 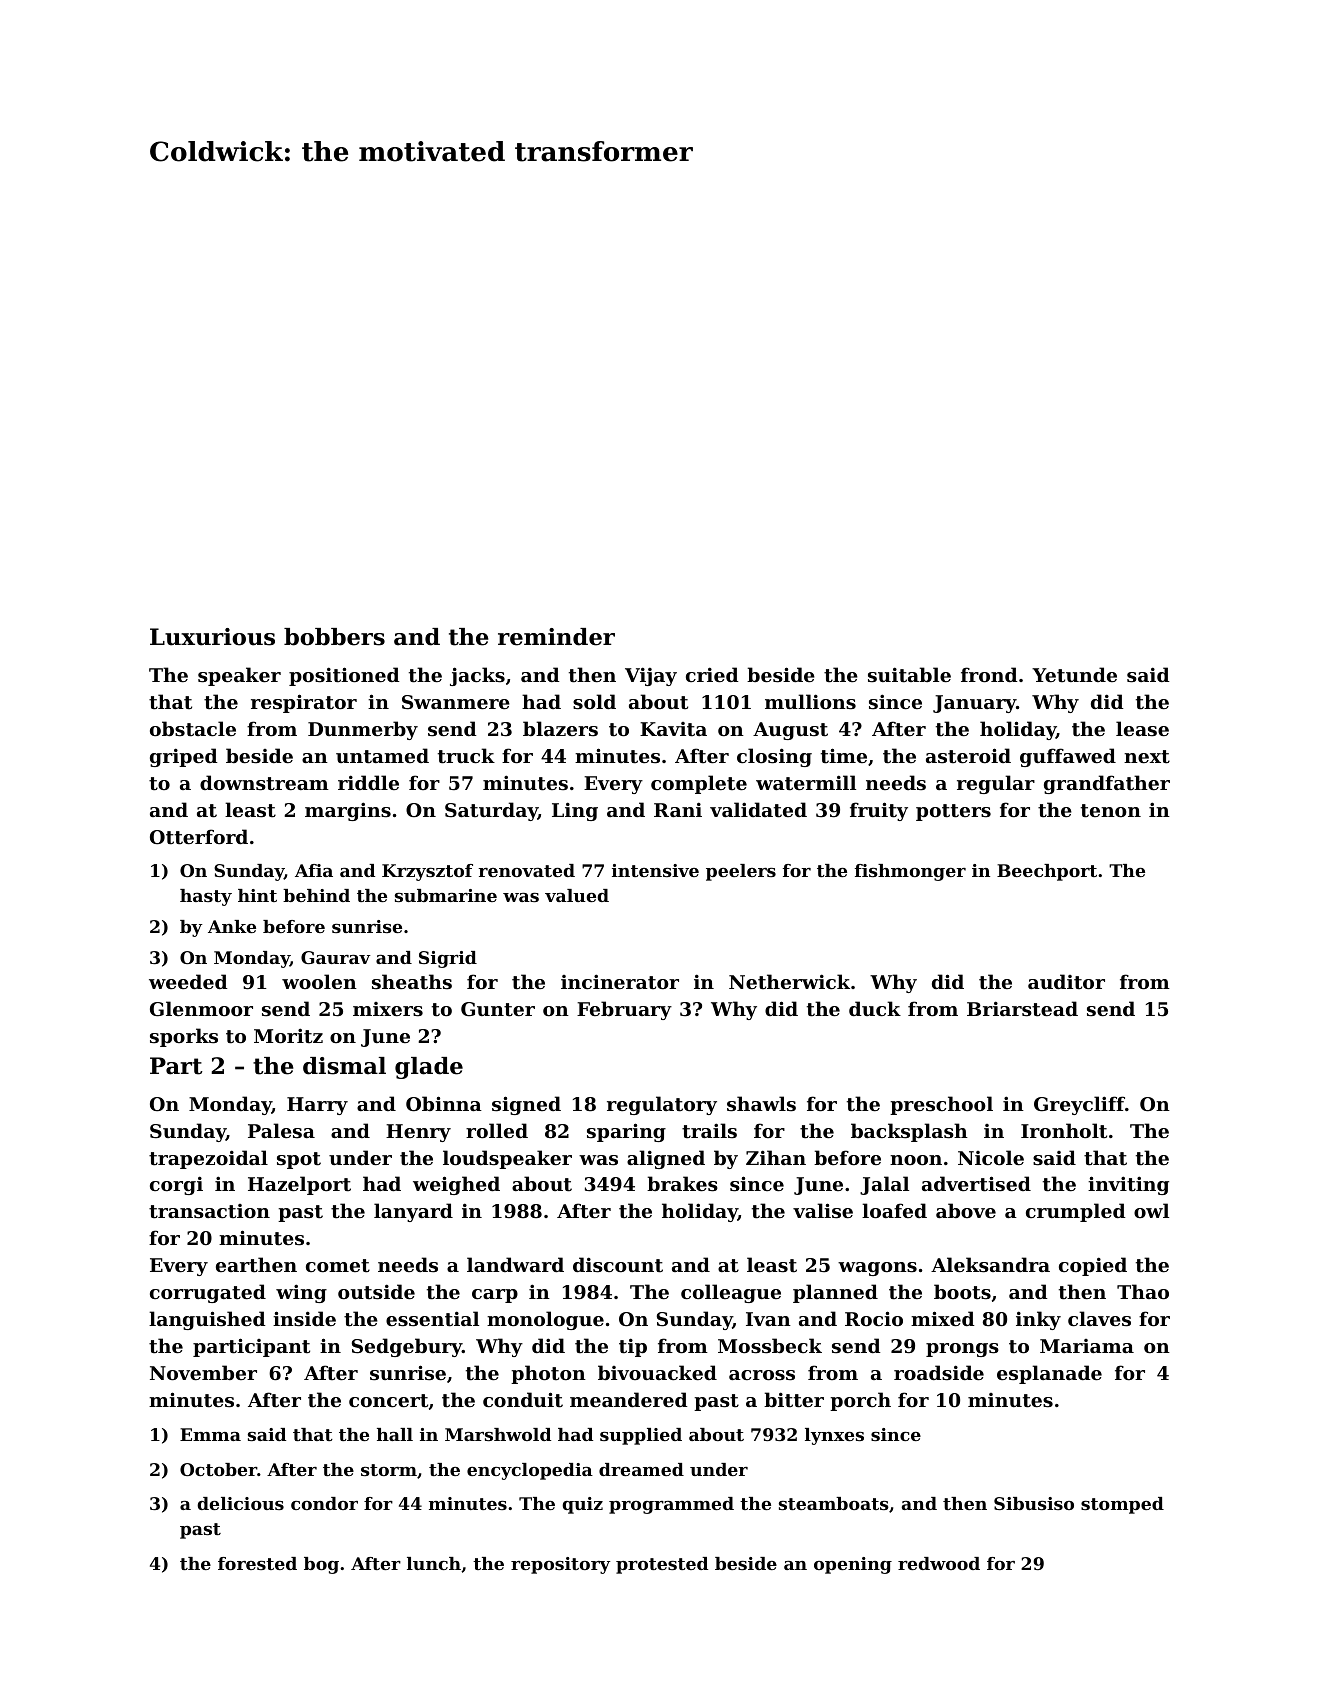 What do you see at coordinates (388, 1400) in the page?
I see `concert` at bounding box center [388, 1400].
